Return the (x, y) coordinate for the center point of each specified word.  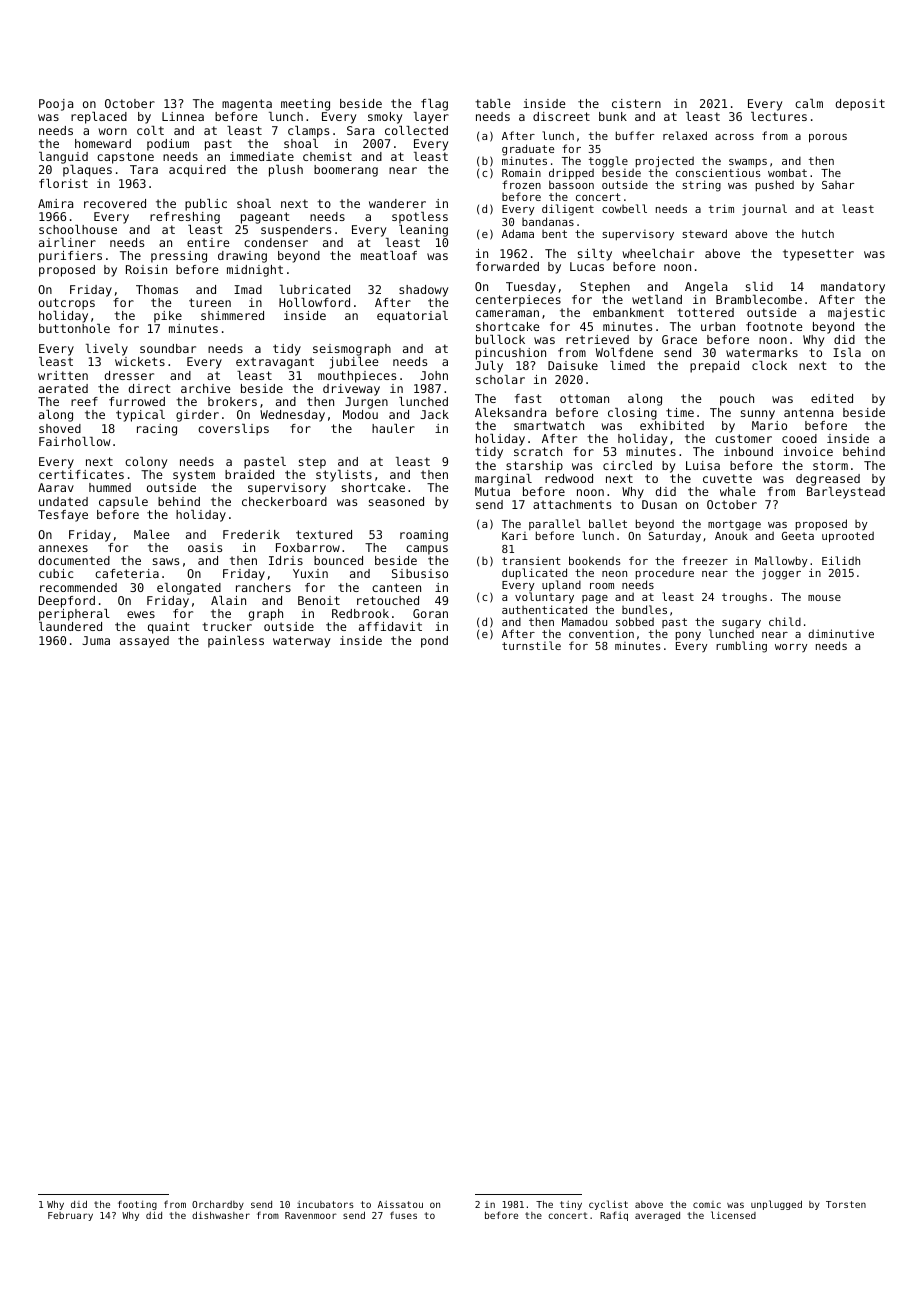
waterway (301, 642)
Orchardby (218, 1205)
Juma (96, 640)
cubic (56, 573)
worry (791, 648)
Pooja (56, 105)
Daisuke (573, 365)
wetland (657, 299)
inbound (748, 451)
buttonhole (74, 328)
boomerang (346, 171)
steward (704, 233)
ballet (608, 523)
